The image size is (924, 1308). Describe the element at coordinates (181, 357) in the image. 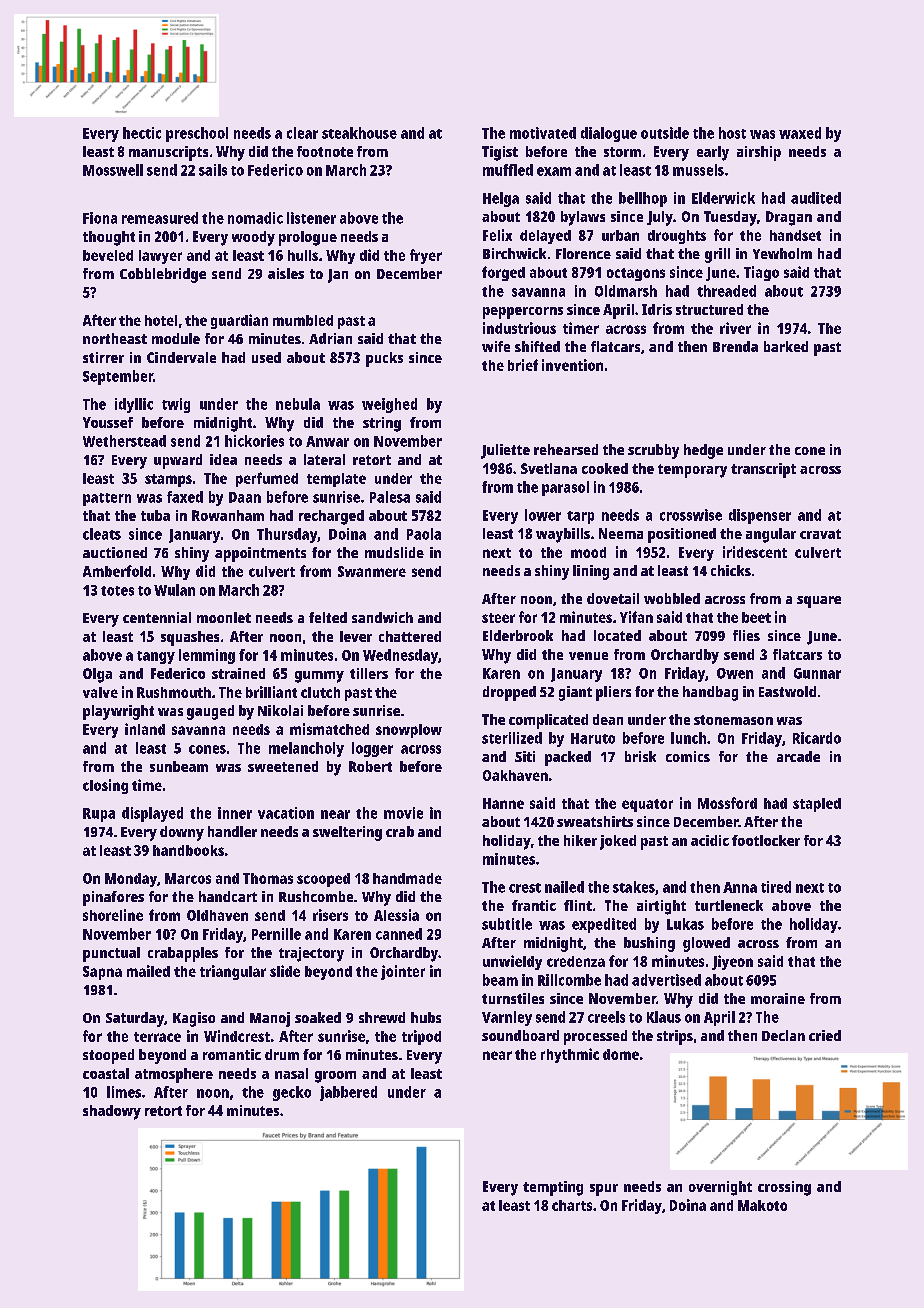

I see `Cindervale` at that location.
